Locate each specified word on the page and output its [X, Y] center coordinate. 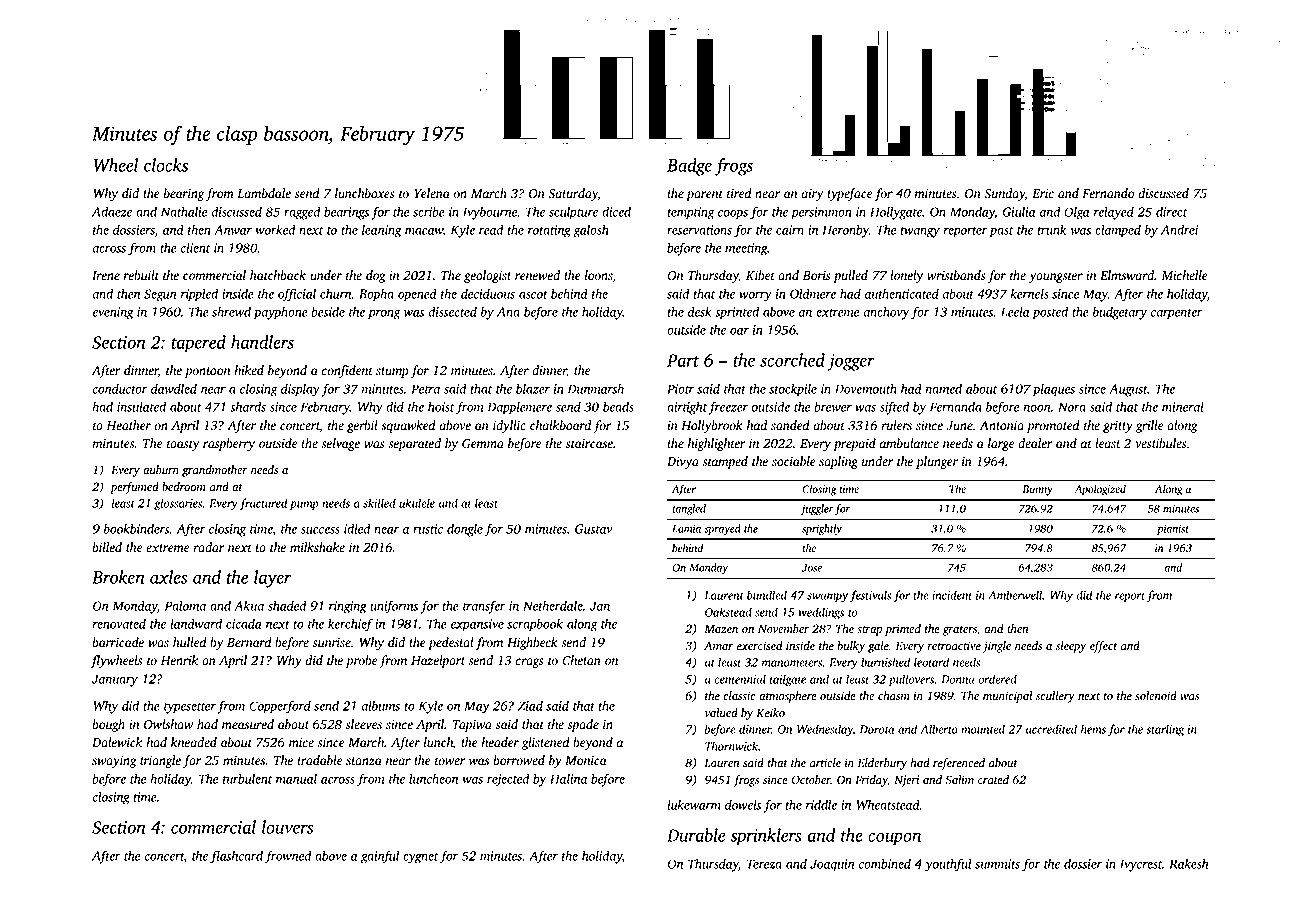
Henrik [179, 660]
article [825, 763]
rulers [896, 425]
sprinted [737, 313]
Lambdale [264, 193]
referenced [959, 764]
